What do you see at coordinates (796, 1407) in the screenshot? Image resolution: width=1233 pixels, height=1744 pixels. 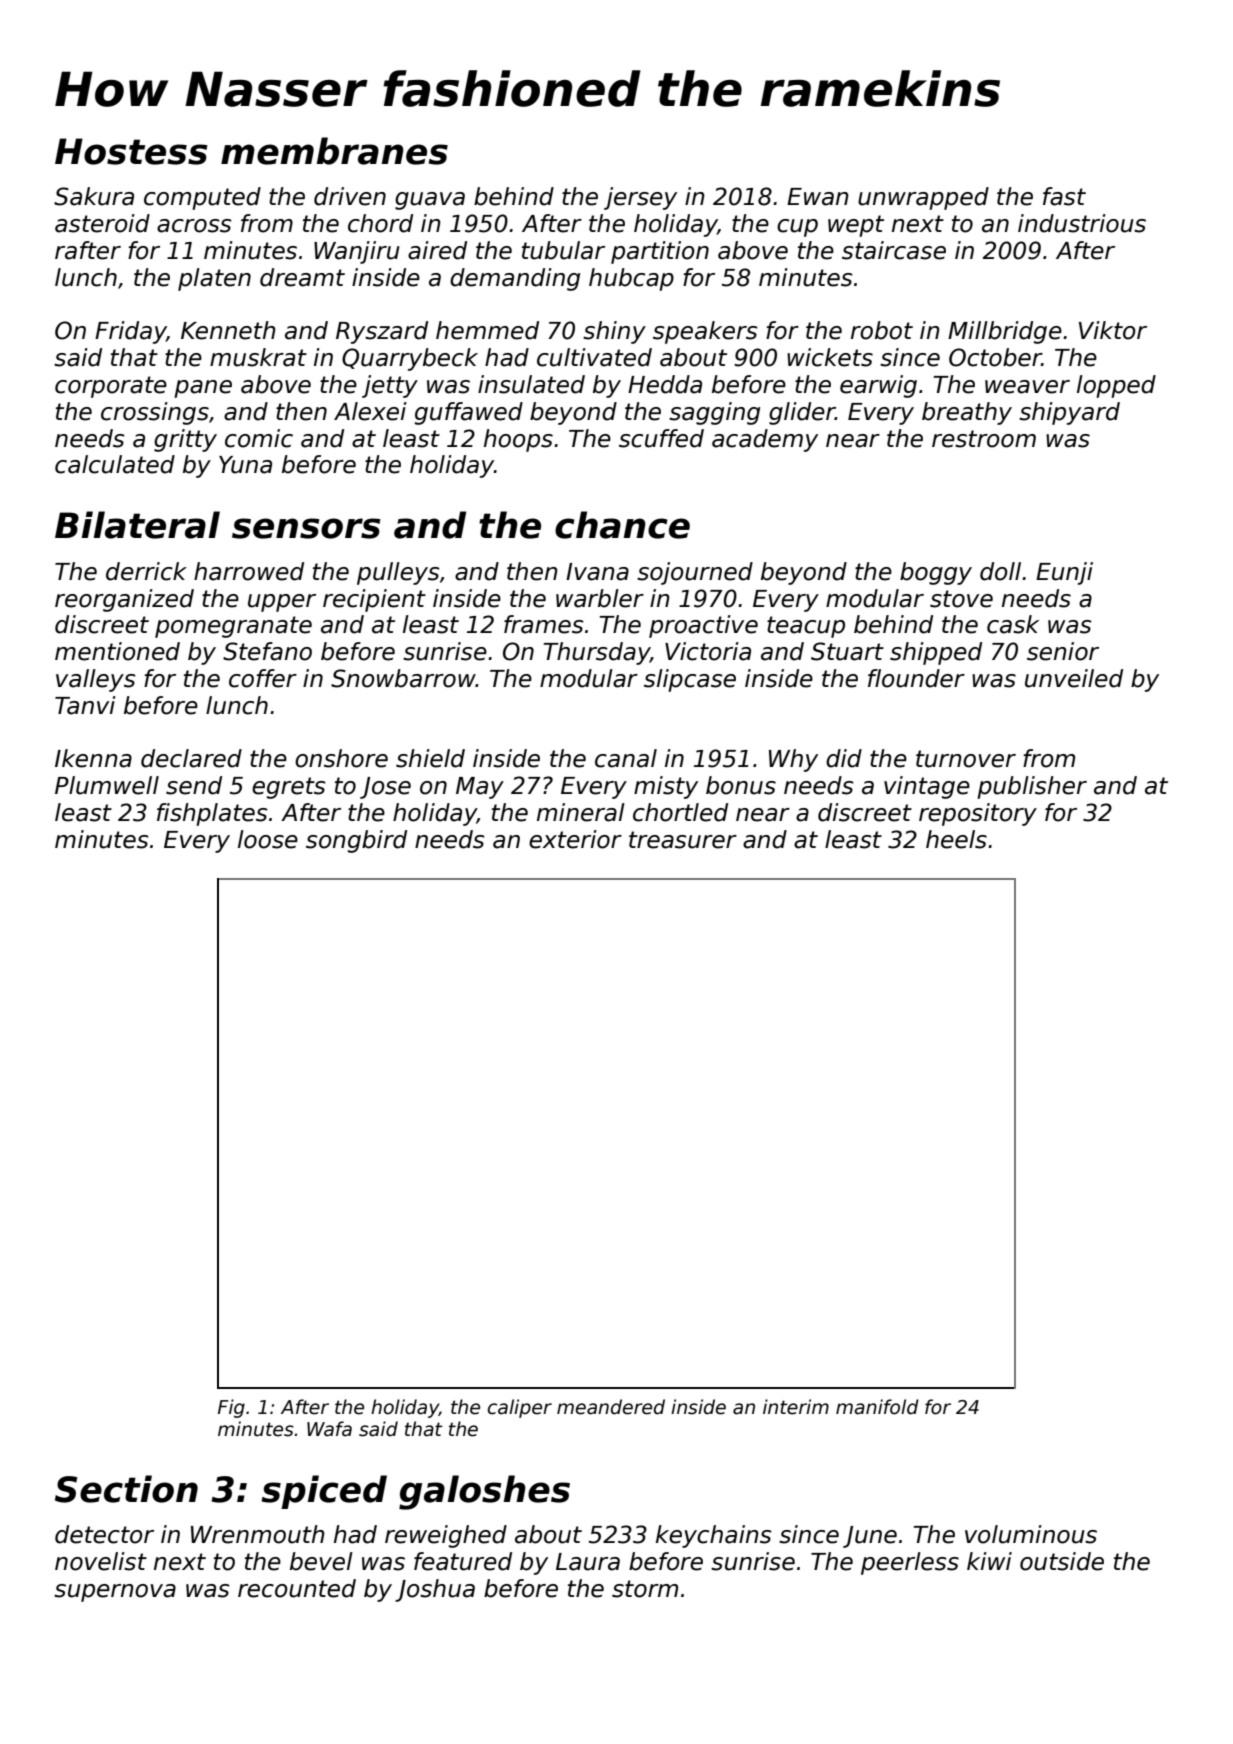 I see `interim` at bounding box center [796, 1407].
